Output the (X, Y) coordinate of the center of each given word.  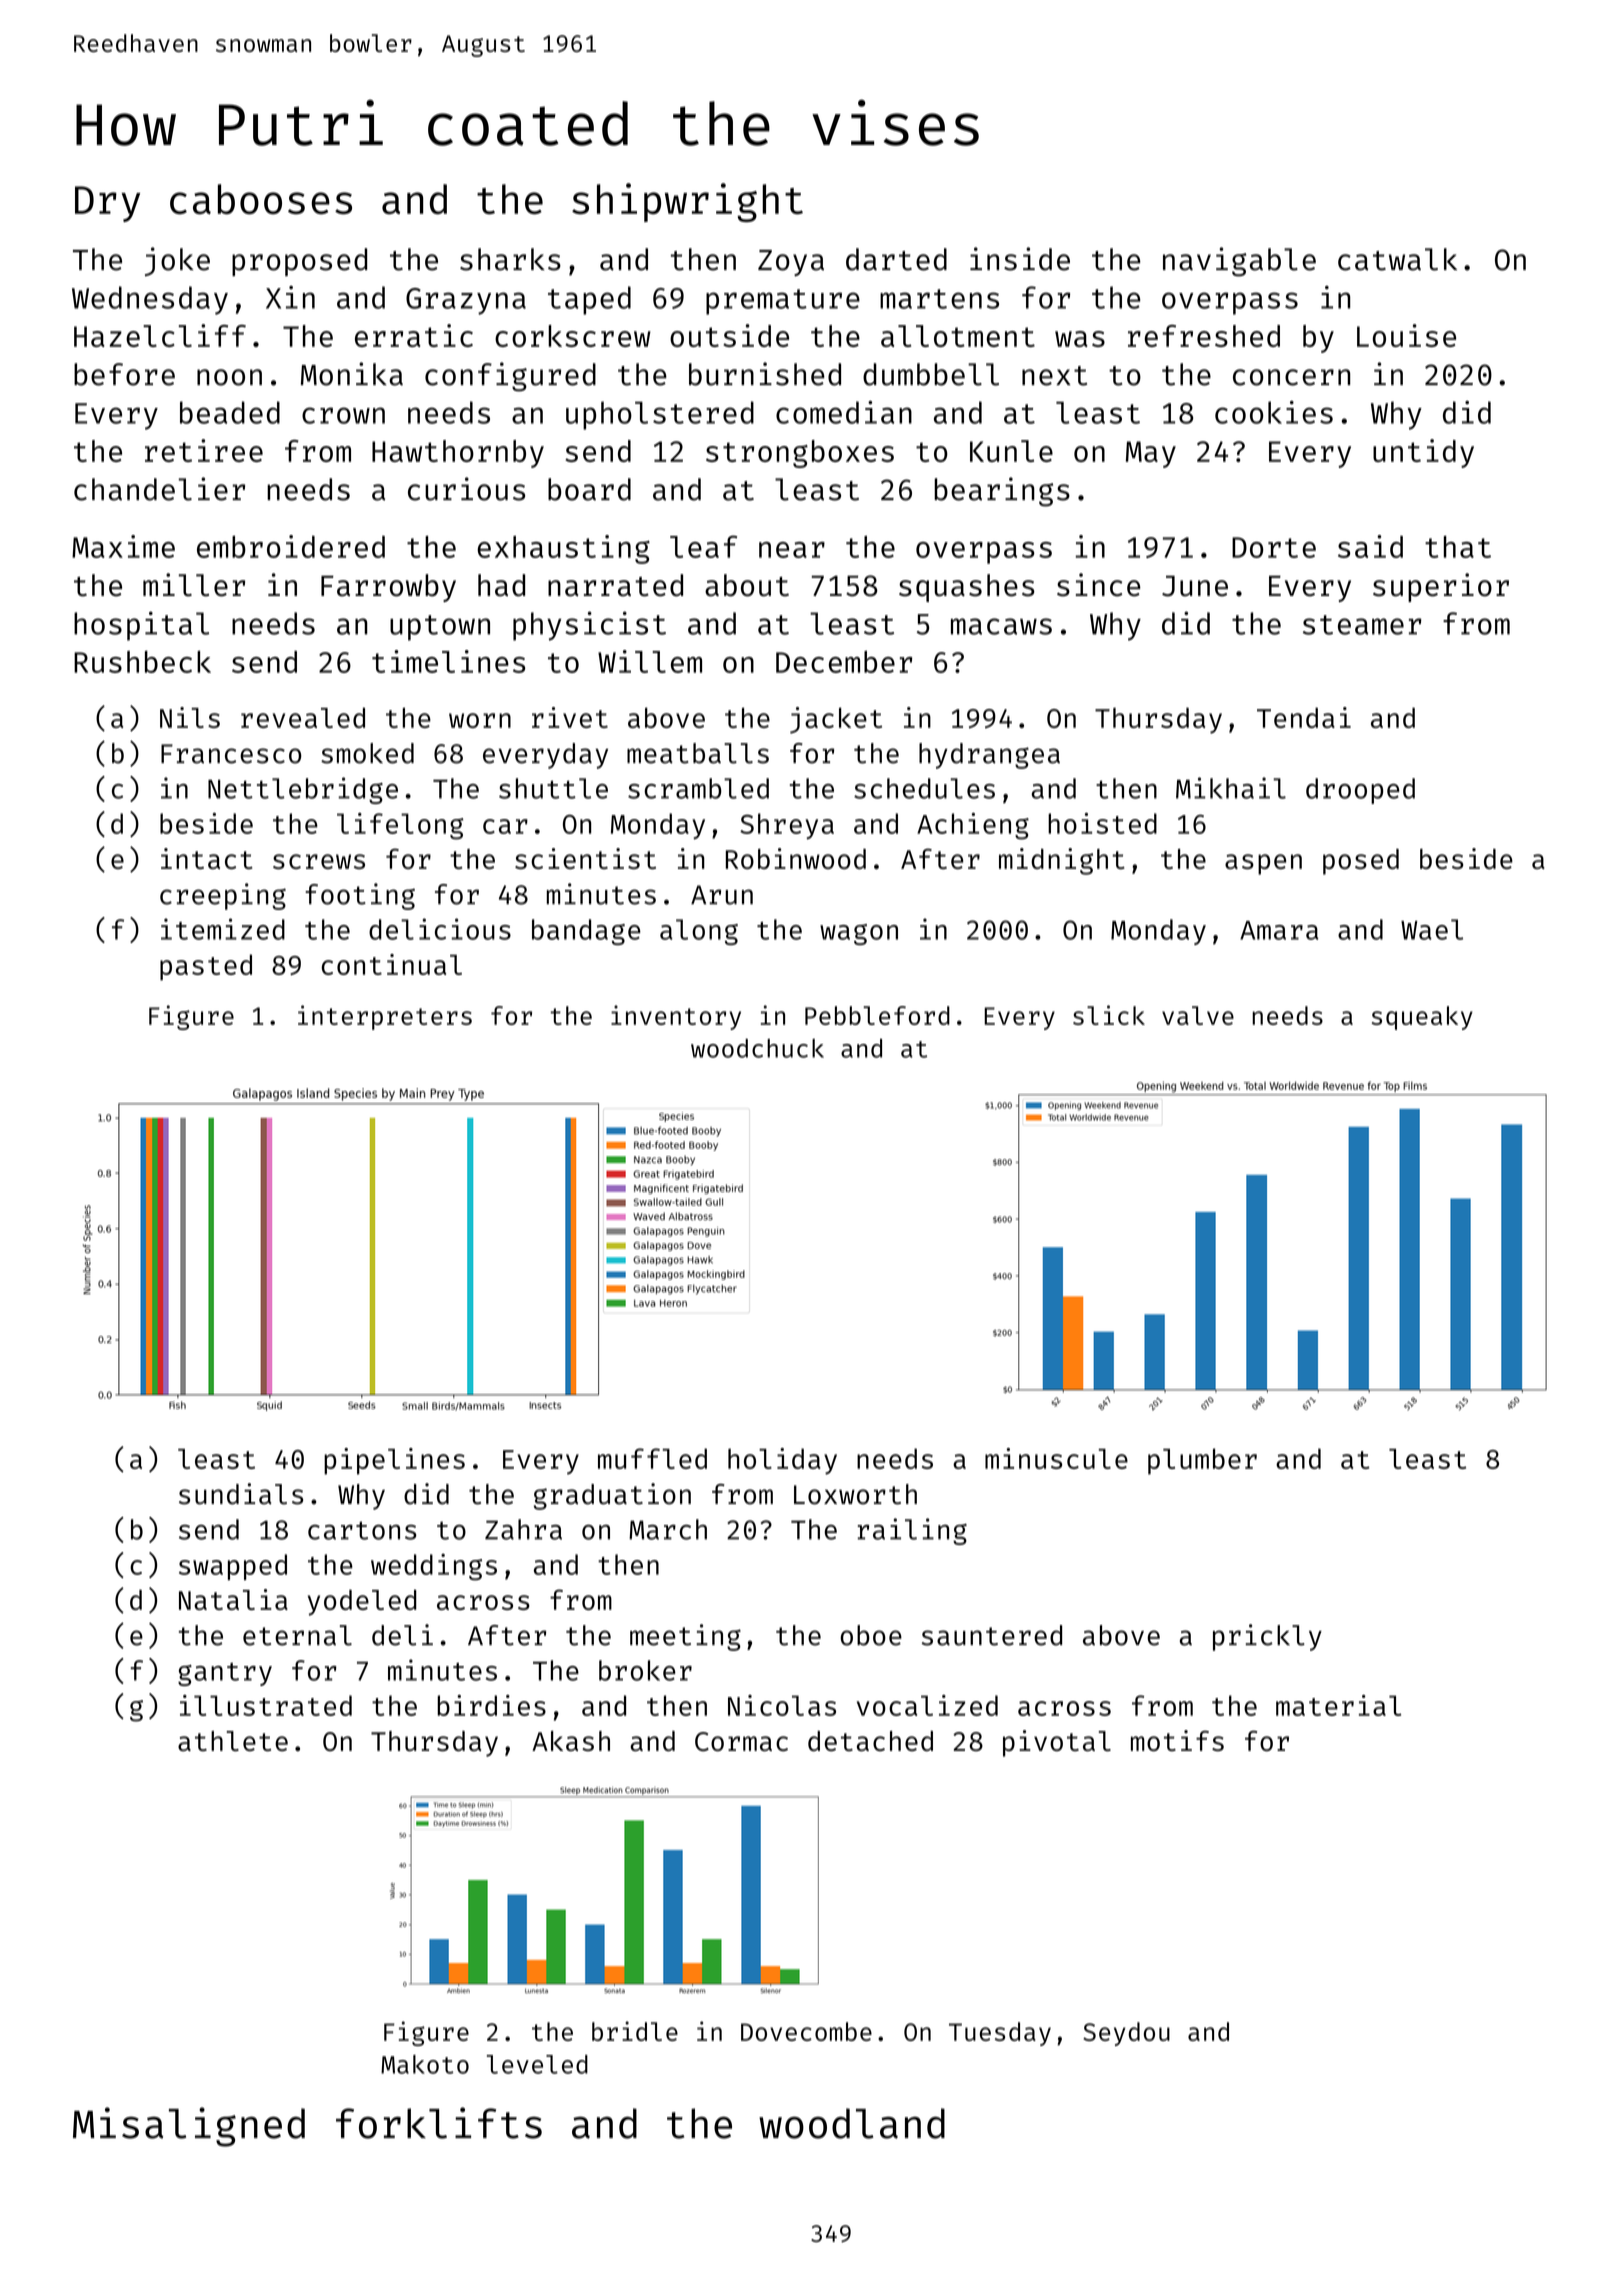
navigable (1239, 262)
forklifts (439, 2123)
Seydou (1126, 2034)
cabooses (261, 199)
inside (1020, 259)
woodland (852, 2123)
